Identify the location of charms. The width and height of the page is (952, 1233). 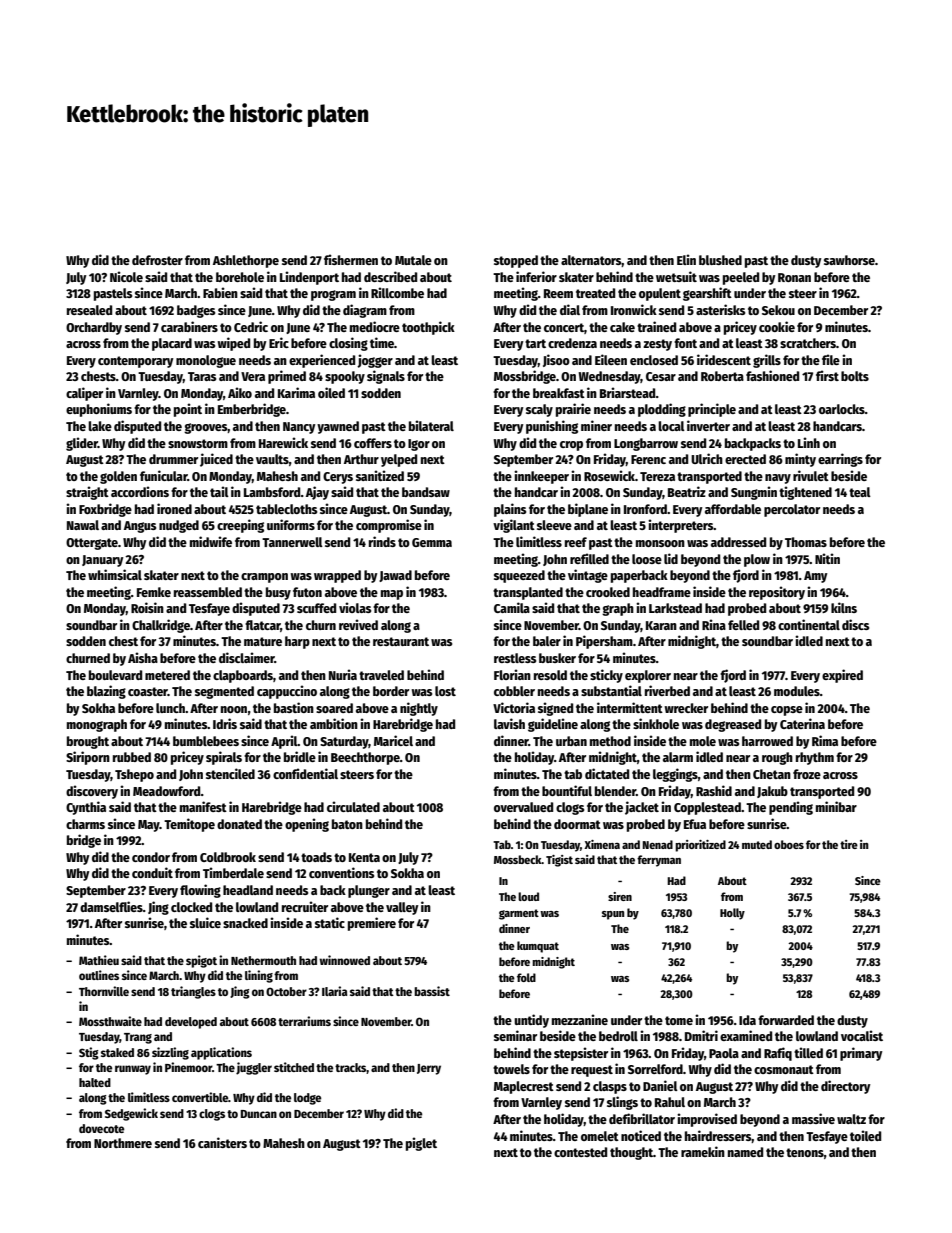
(85, 824).
